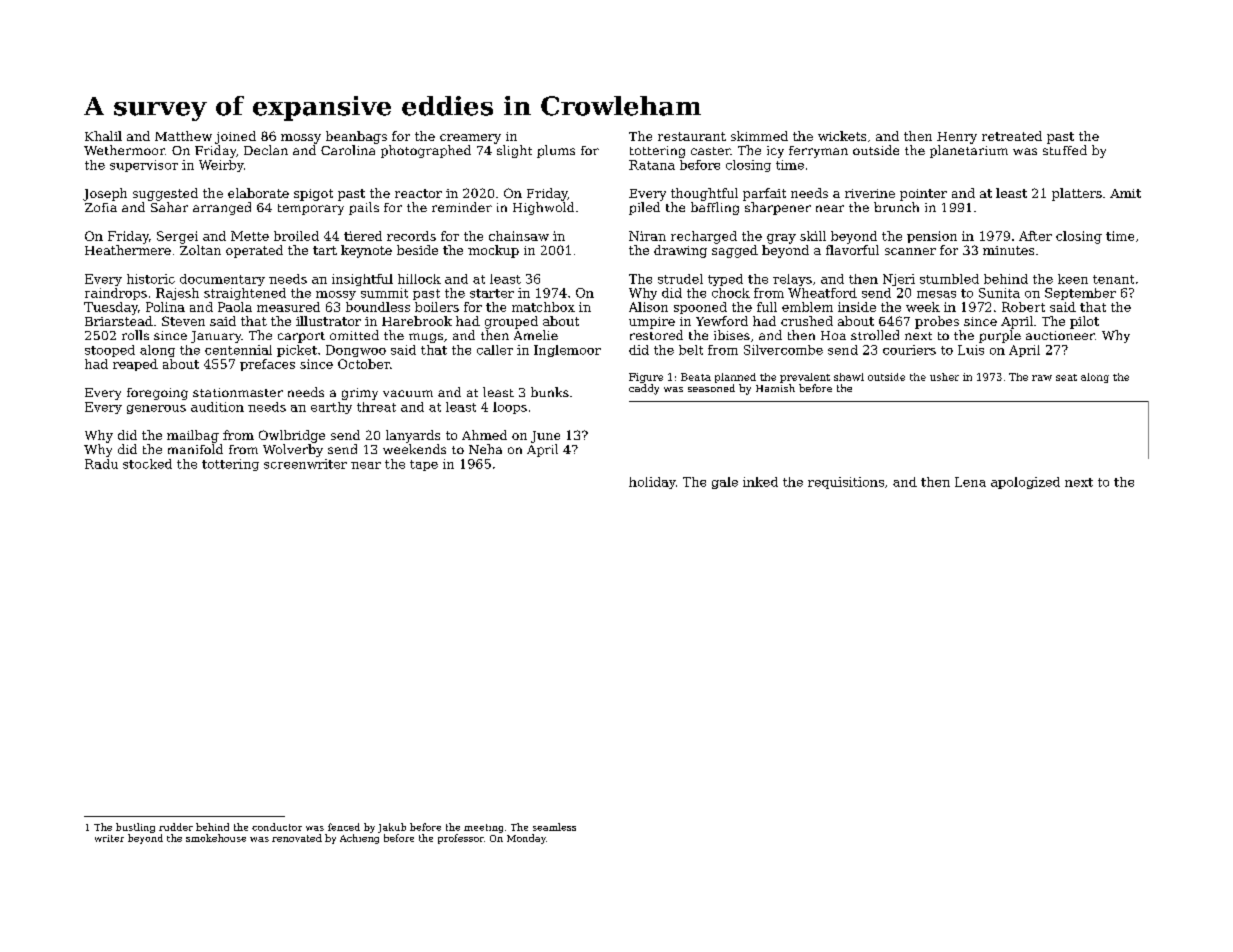 The image size is (1233, 952). Describe the element at coordinates (103, 136) in the page. I see `Khalil` at that location.
